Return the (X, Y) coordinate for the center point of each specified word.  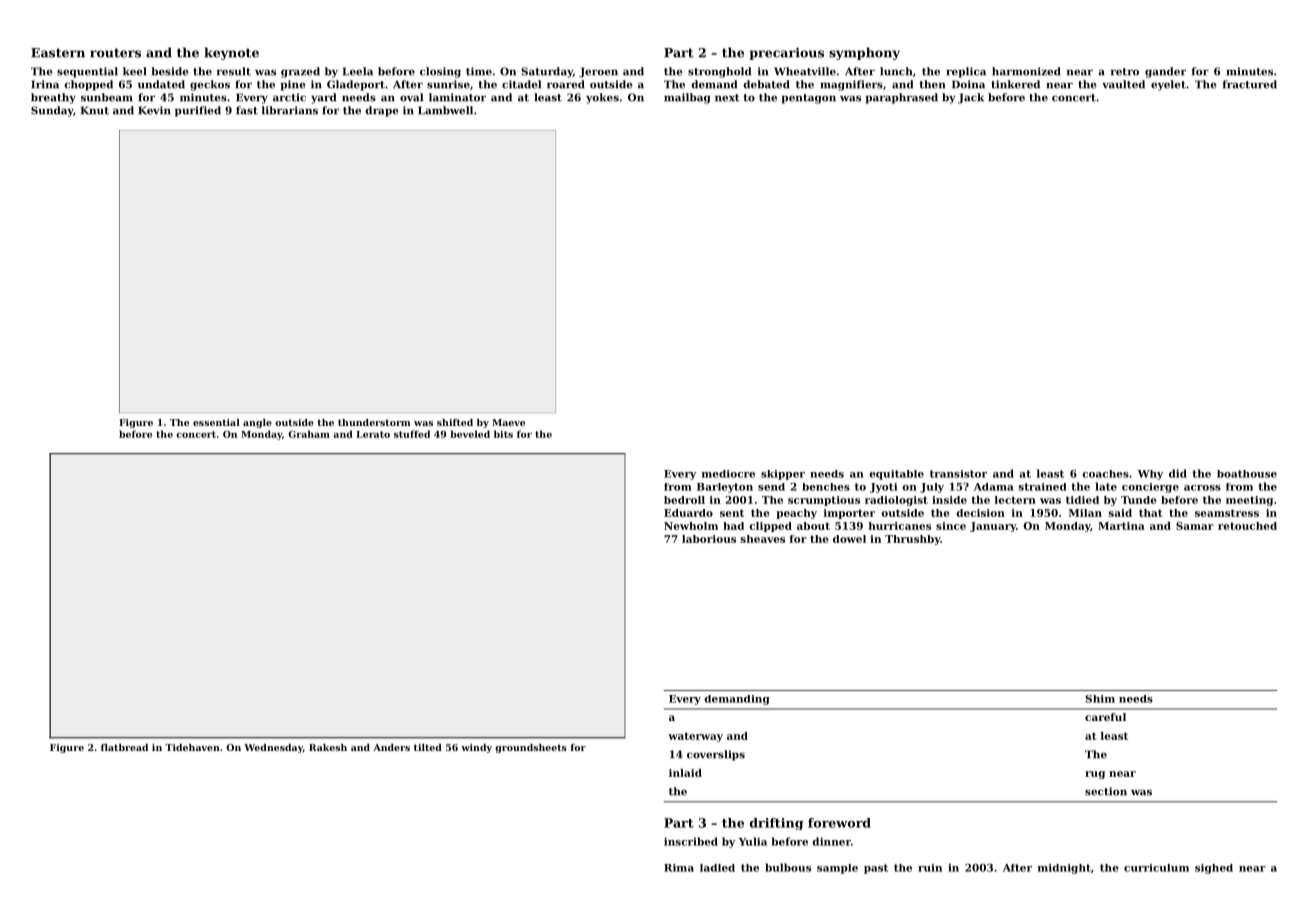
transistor (958, 474)
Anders (391, 747)
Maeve (508, 422)
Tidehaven (192, 747)
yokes (602, 98)
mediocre (728, 474)
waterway (695, 737)
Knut (95, 110)
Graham (309, 434)
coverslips (716, 755)
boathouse (1247, 474)
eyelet (1168, 85)
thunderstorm (374, 422)
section (1106, 791)
